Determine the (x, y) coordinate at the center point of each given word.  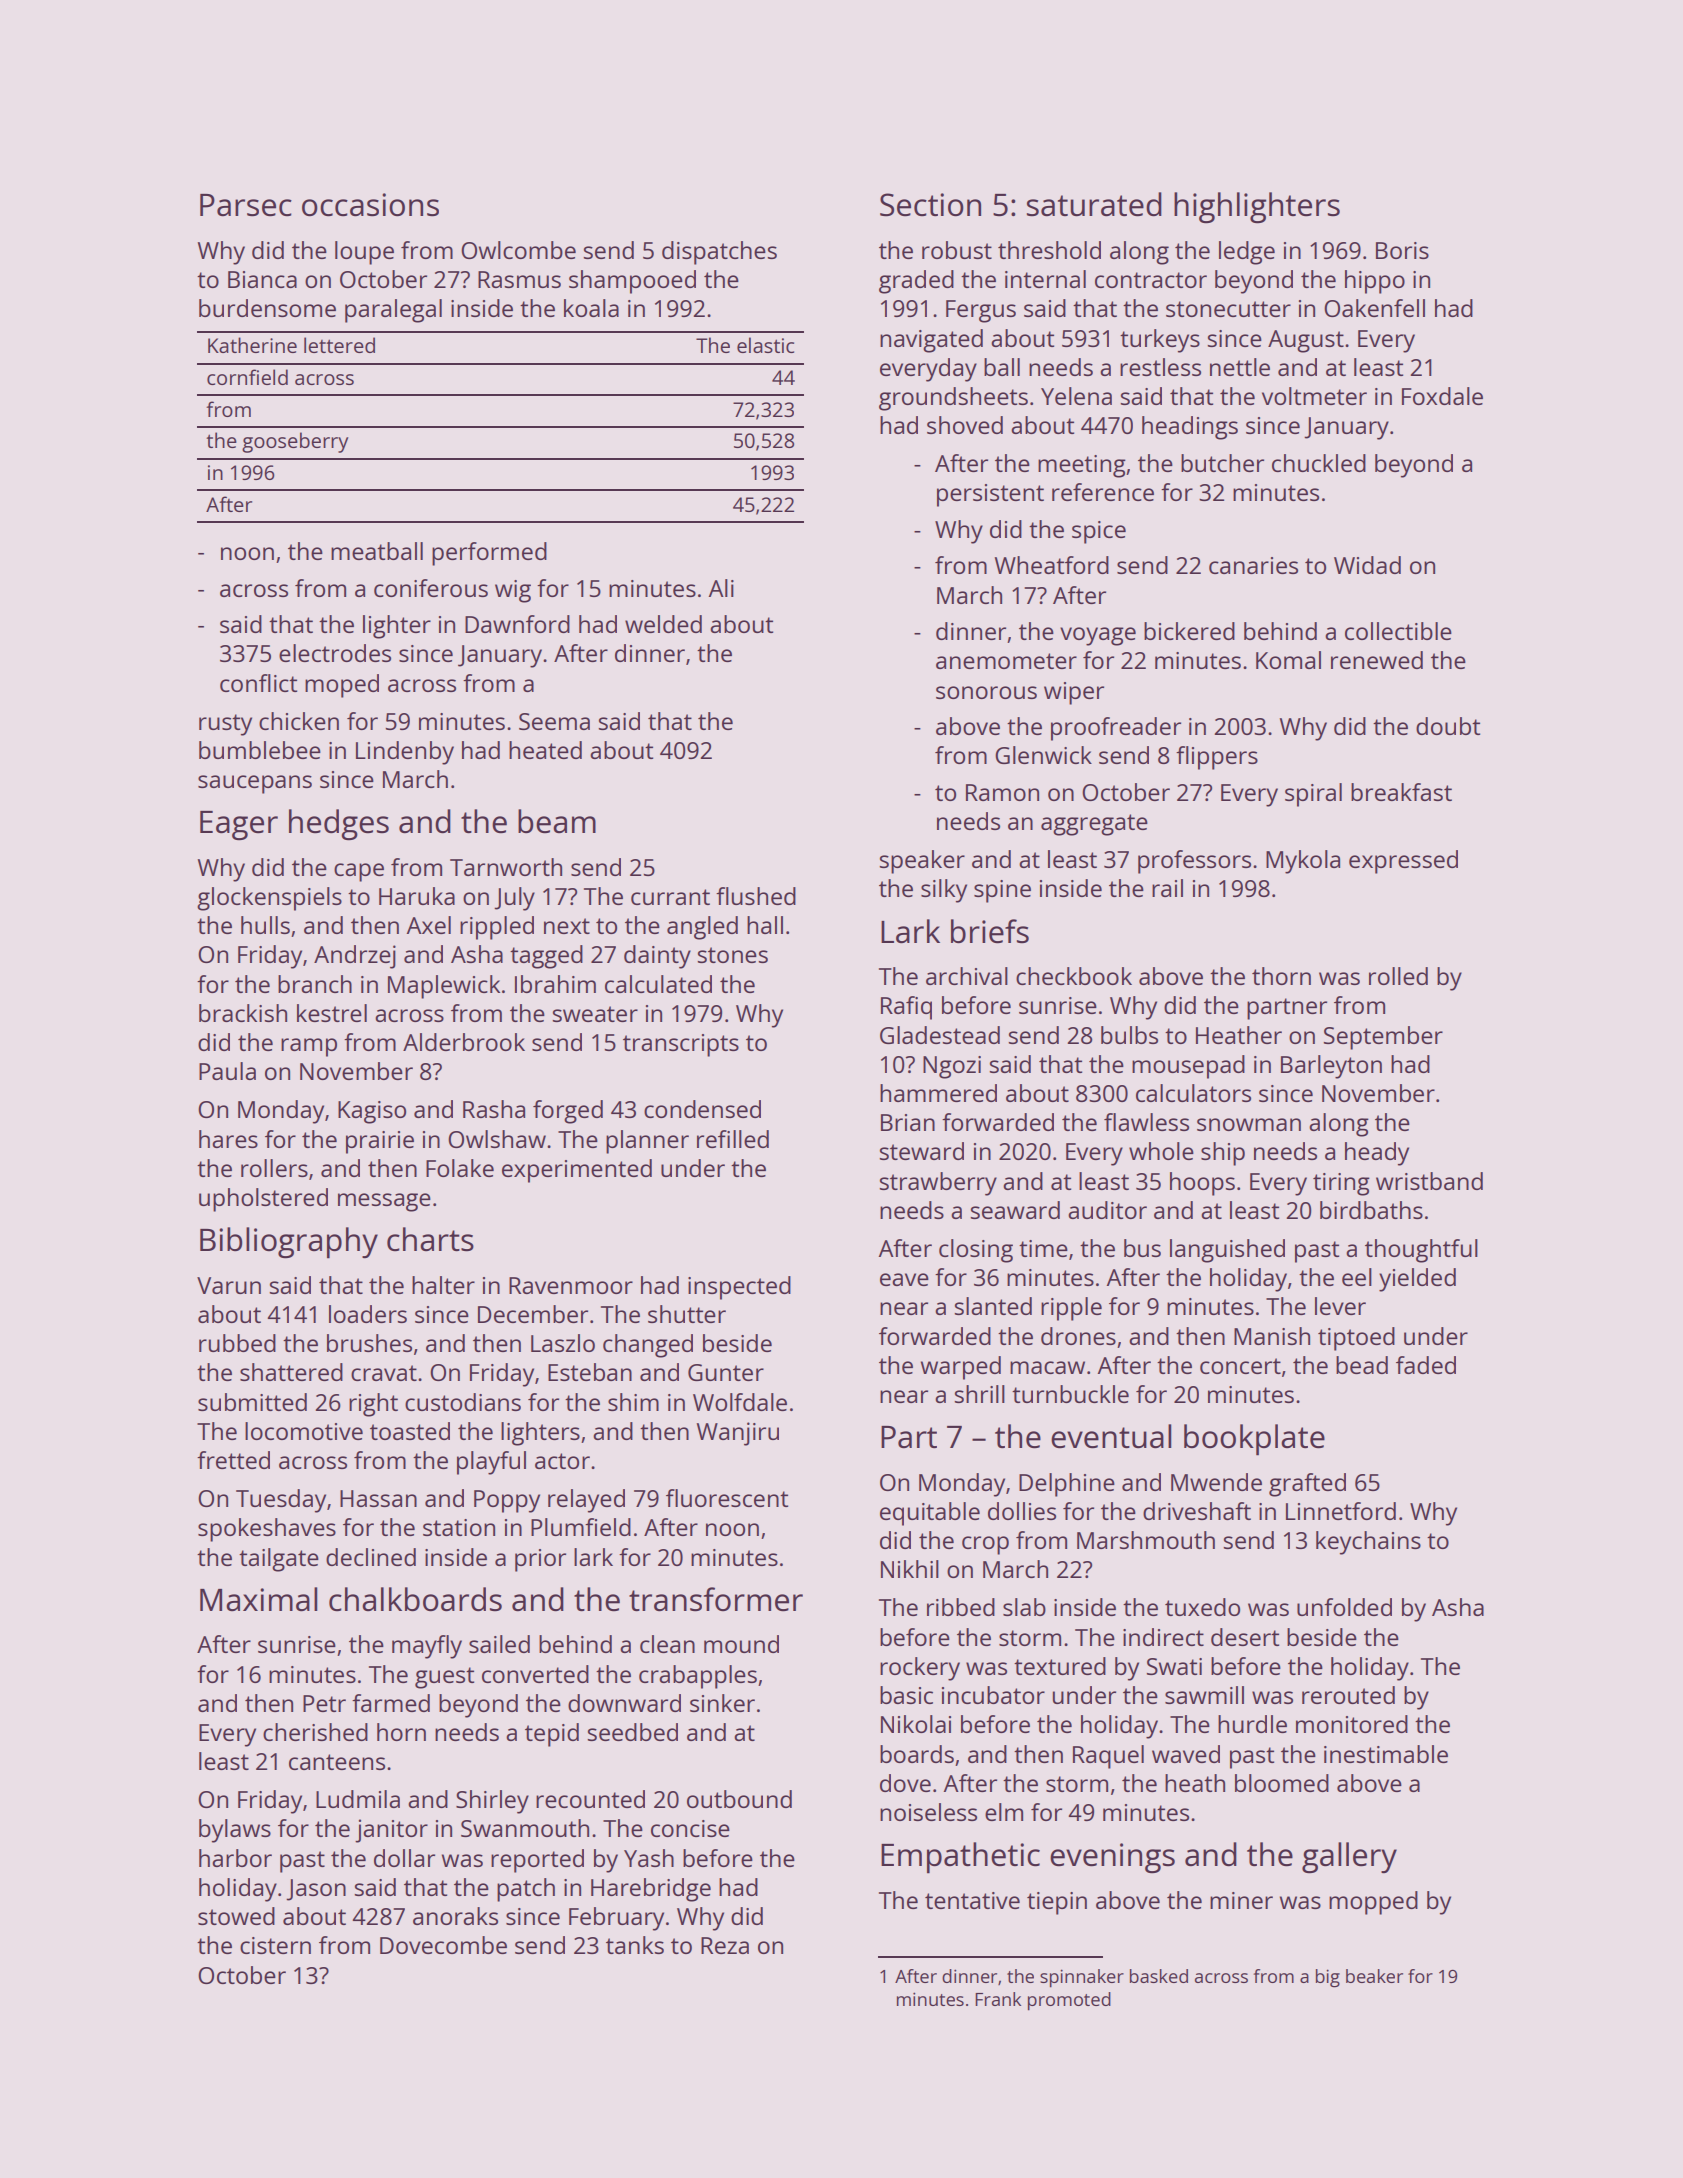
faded (1426, 1365)
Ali (721, 588)
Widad (1367, 565)
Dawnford (517, 624)
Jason (316, 1890)
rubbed (237, 1343)
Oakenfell (1374, 308)
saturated (1094, 204)
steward (921, 1151)
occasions (370, 205)
